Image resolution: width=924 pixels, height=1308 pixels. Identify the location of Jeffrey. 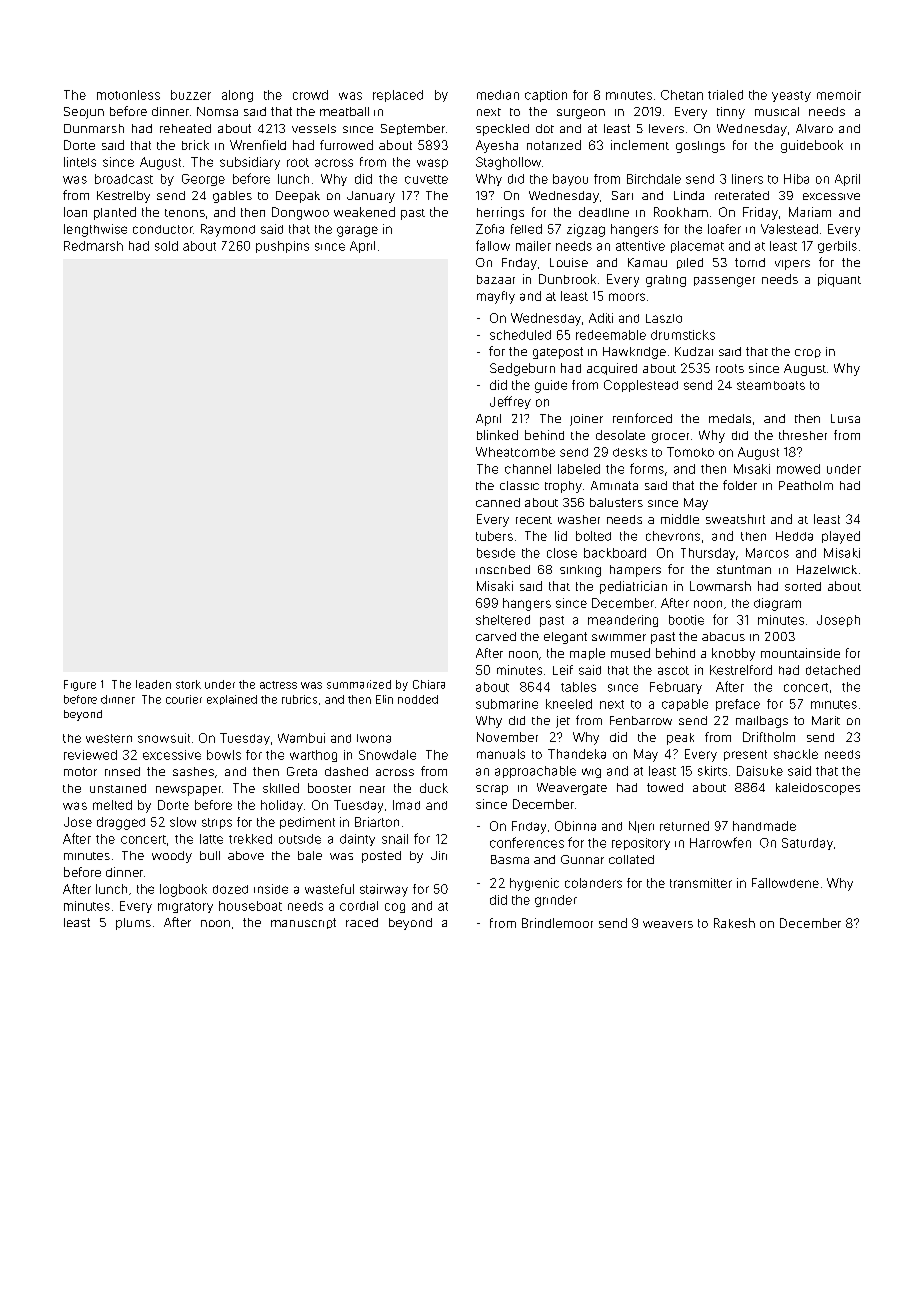
(510, 402).
